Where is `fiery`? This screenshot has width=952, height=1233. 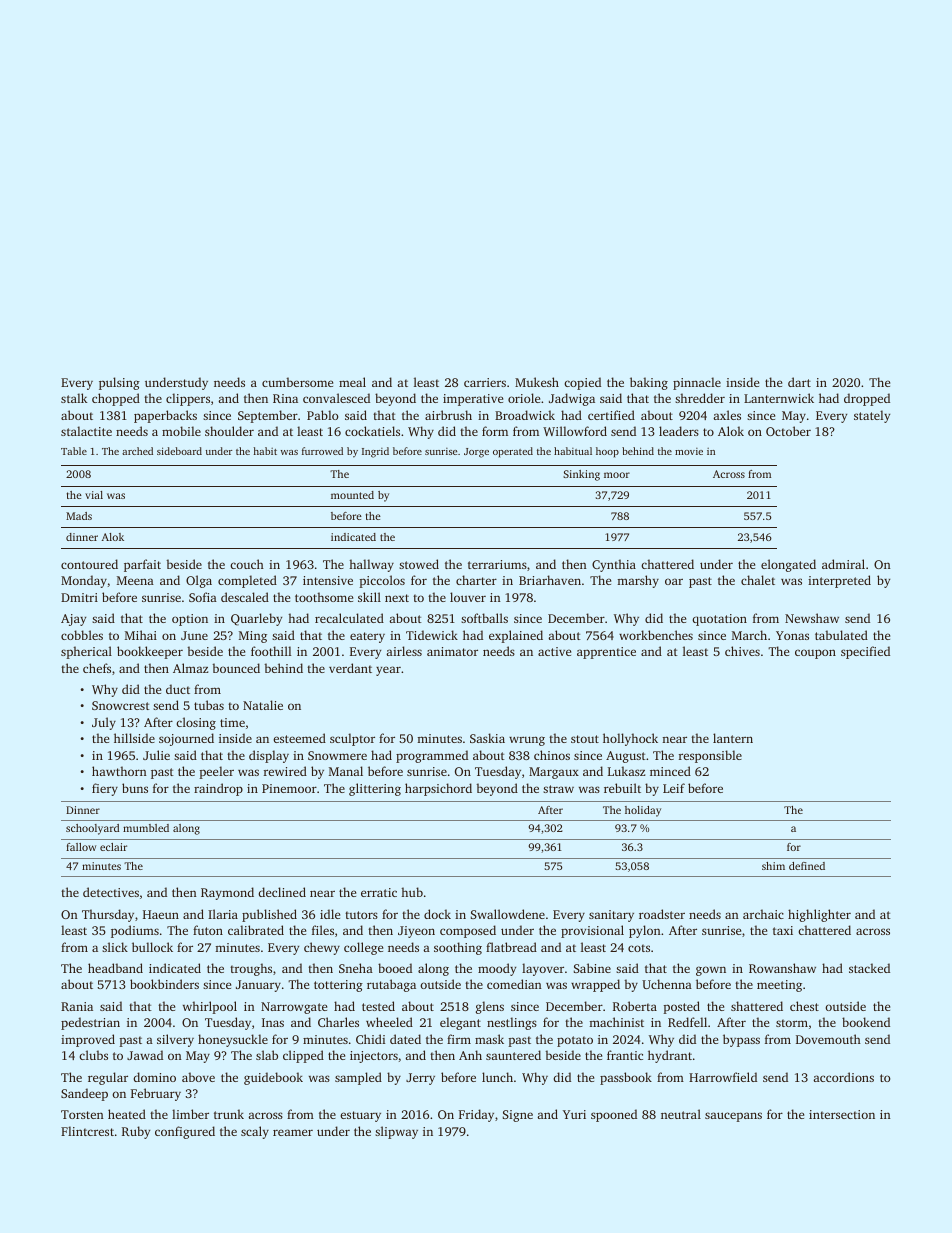
fiery is located at coordinates (105, 789).
